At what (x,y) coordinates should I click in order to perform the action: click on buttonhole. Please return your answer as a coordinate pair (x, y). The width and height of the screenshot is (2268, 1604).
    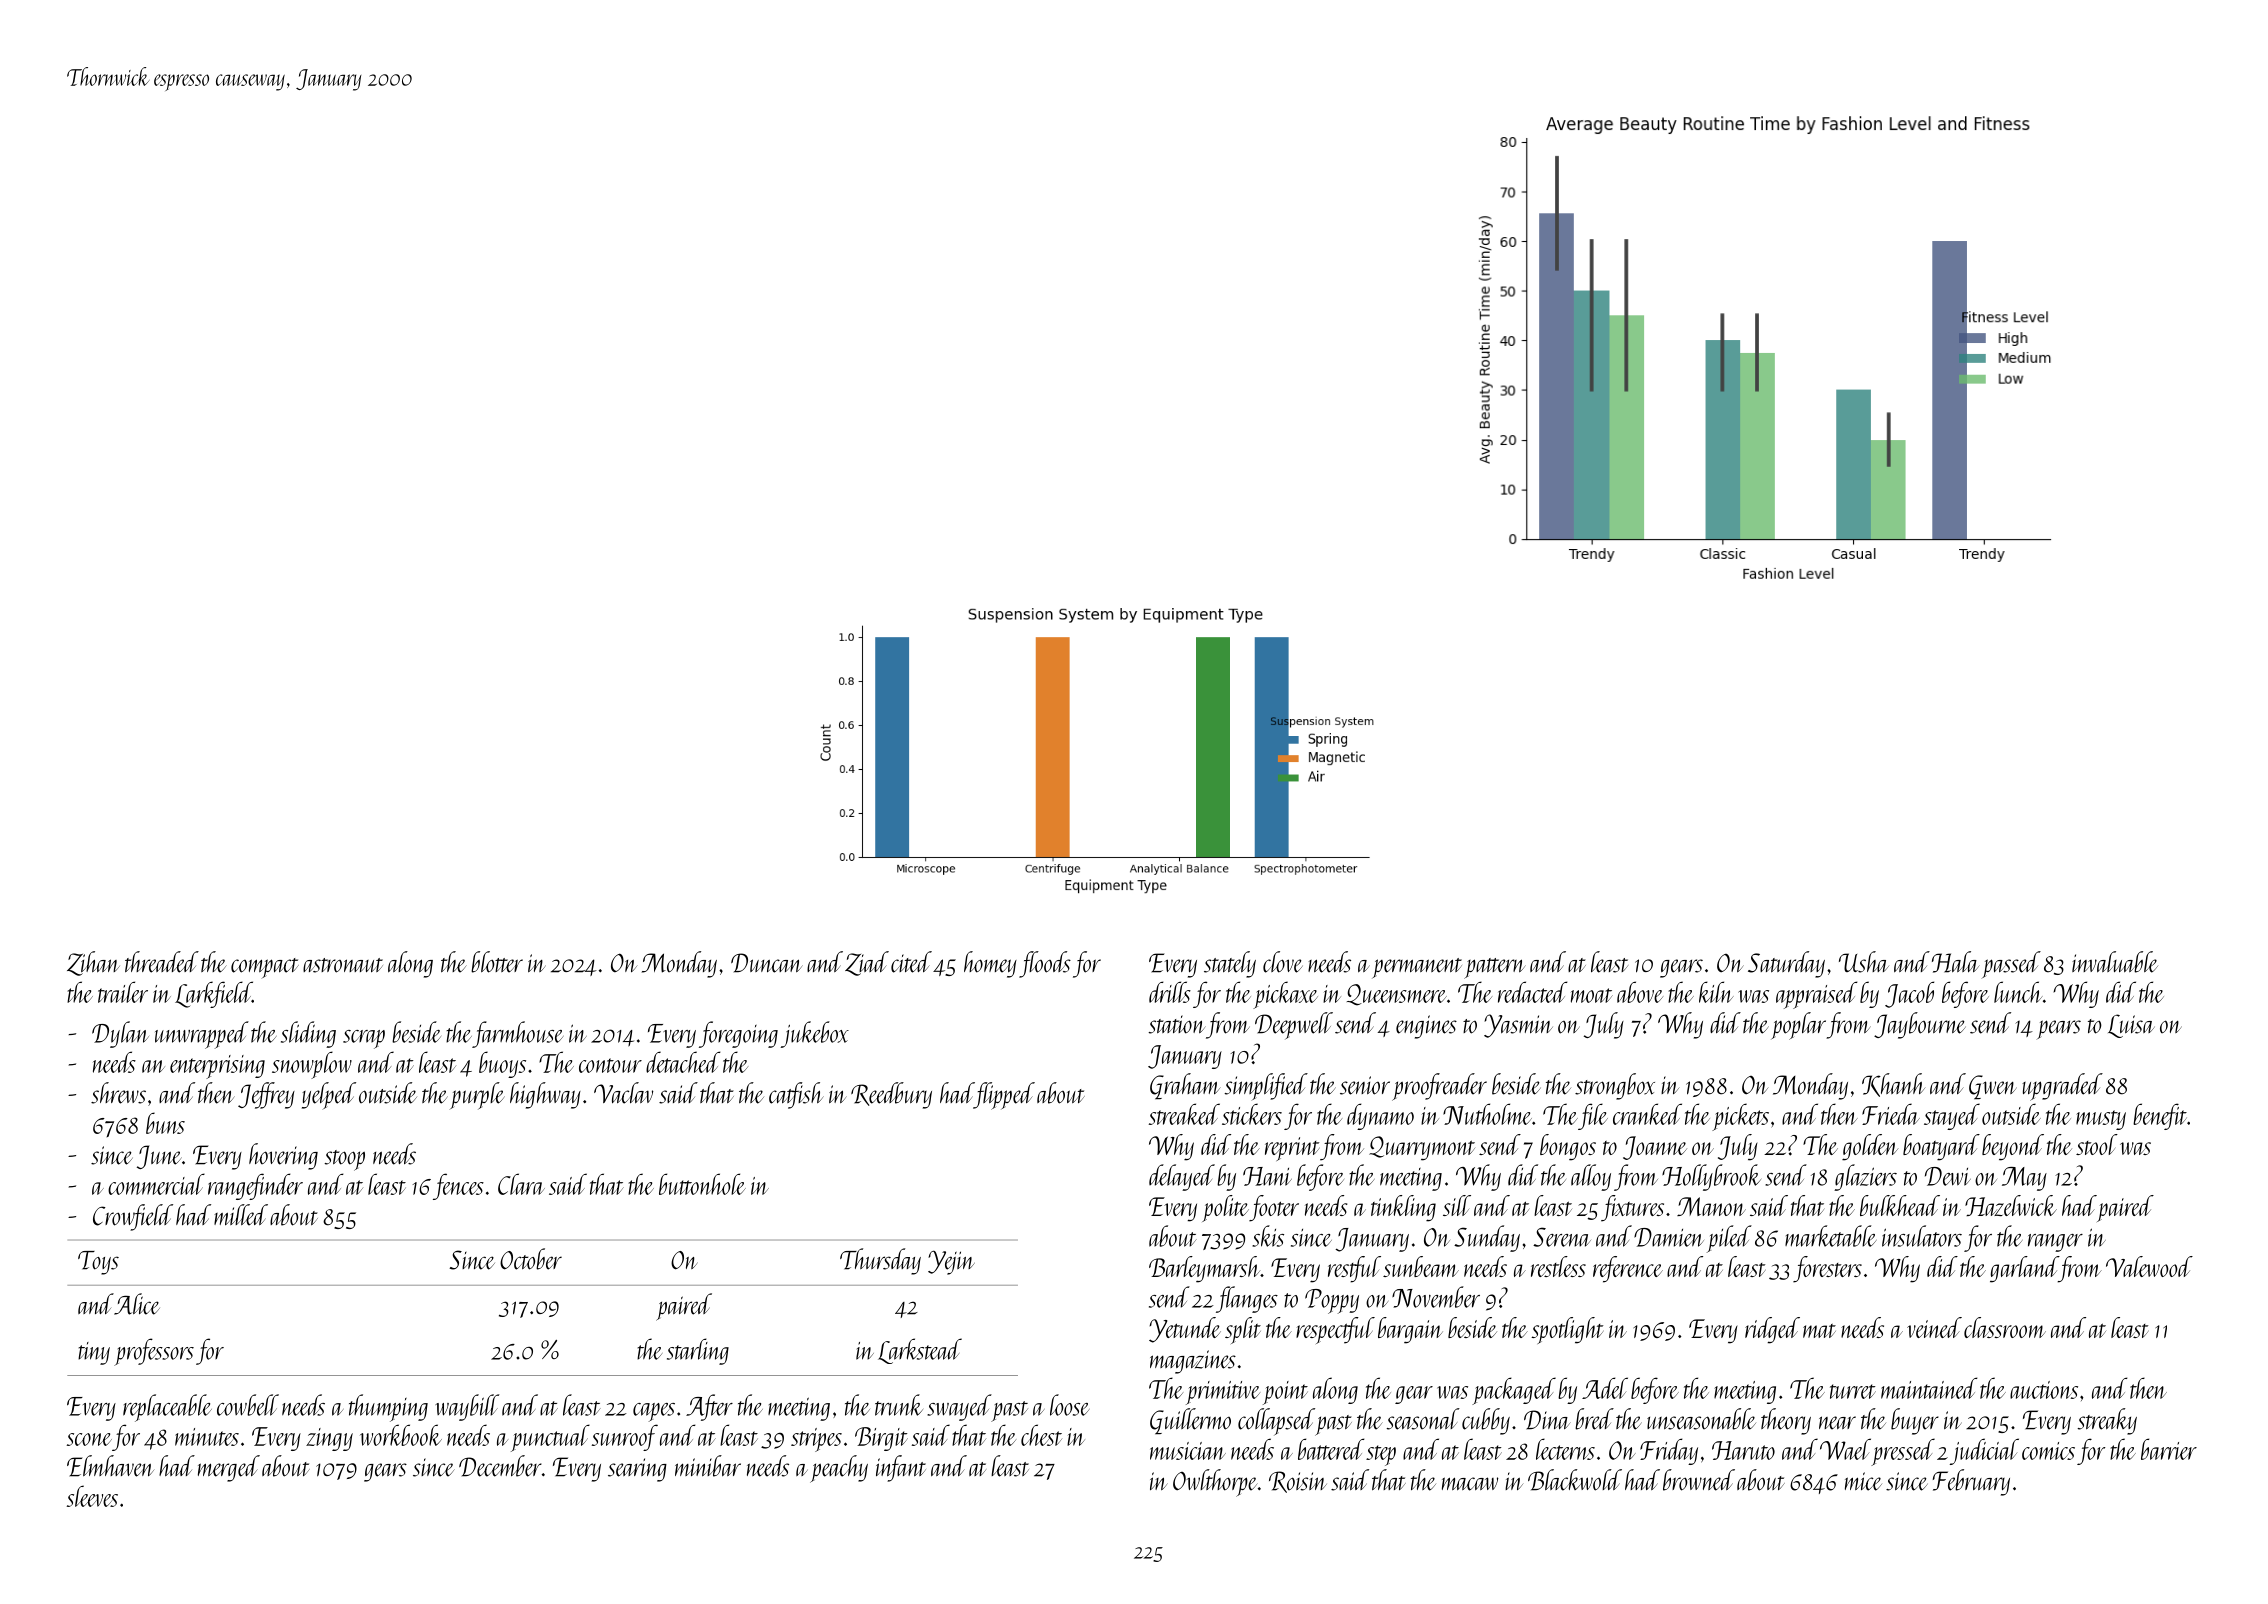
    Looking at the image, I should click on (702, 1184).
